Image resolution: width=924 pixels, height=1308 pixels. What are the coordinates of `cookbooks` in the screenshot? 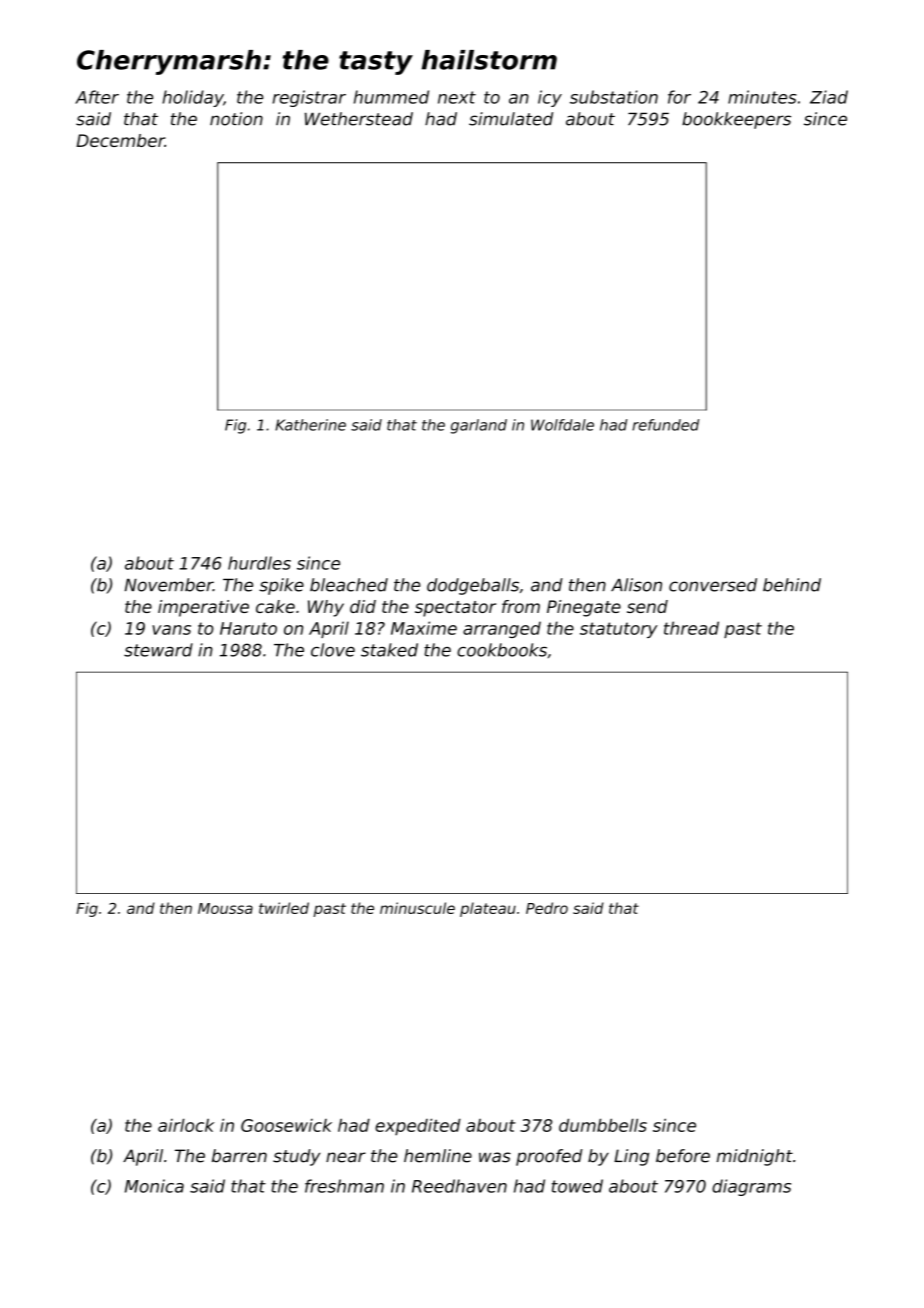 It's located at (502, 650).
